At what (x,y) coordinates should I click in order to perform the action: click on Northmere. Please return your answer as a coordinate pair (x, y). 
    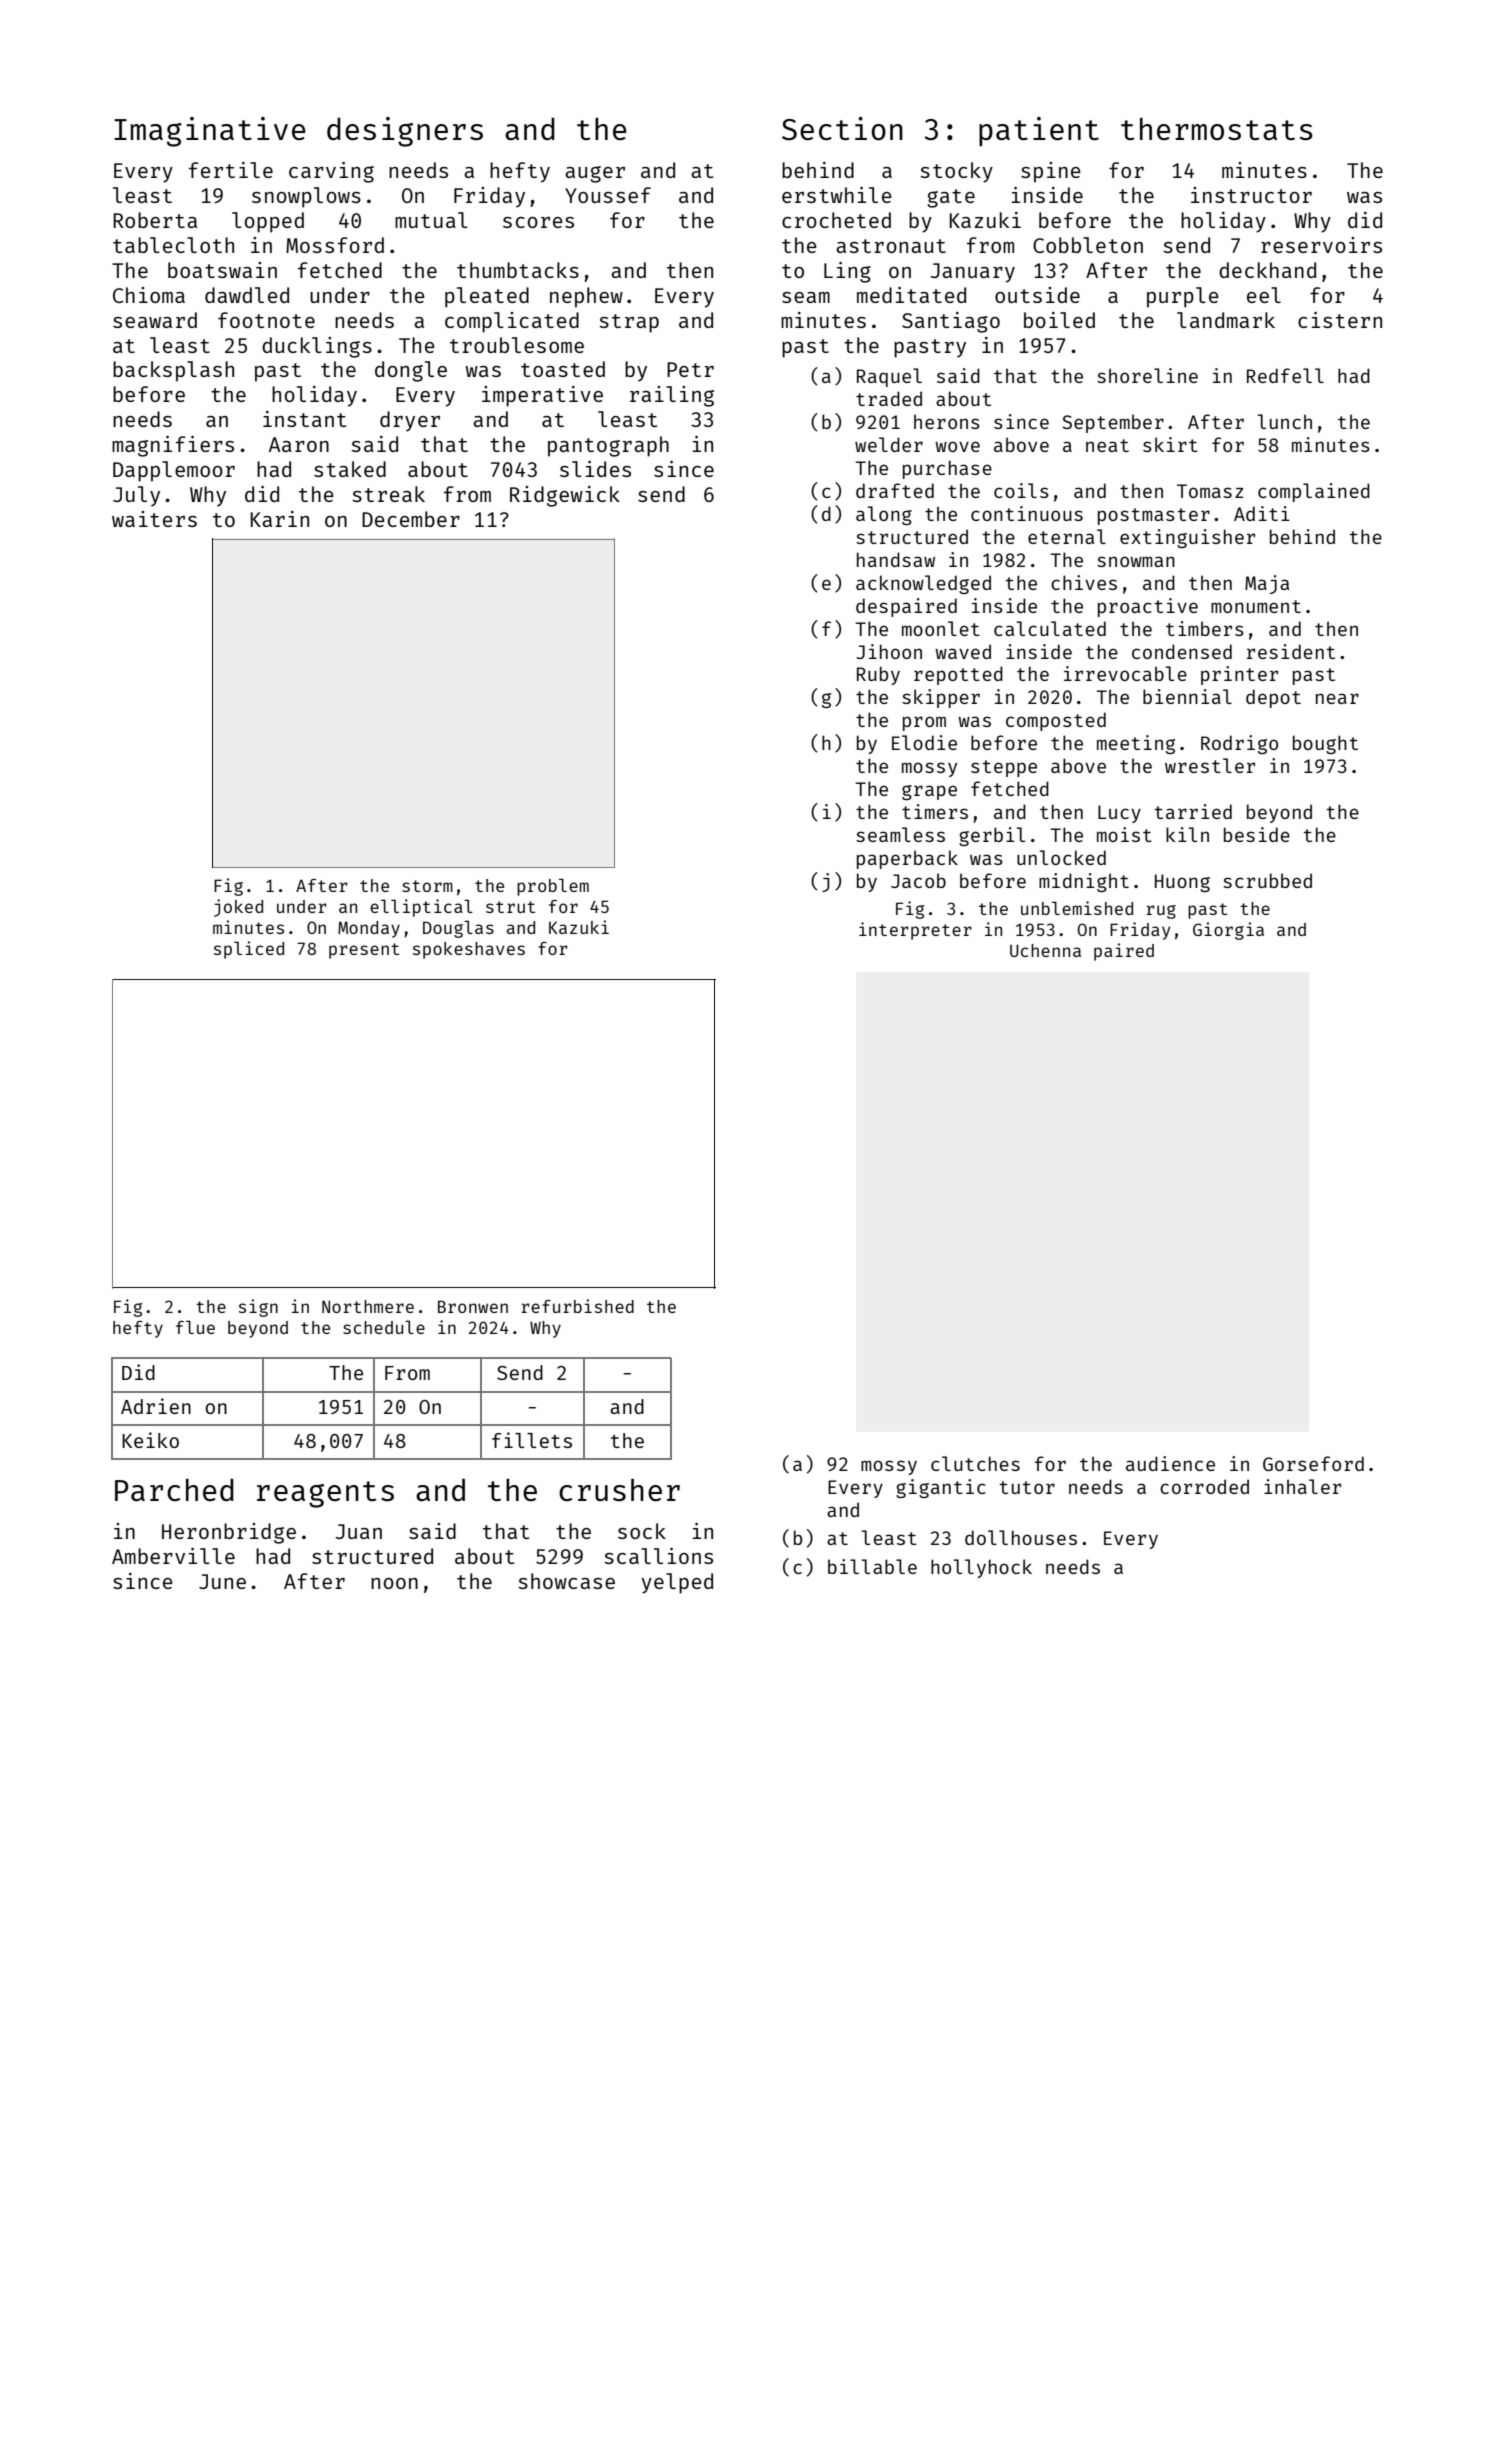
    Looking at the image, I should click on (368, 1306).
